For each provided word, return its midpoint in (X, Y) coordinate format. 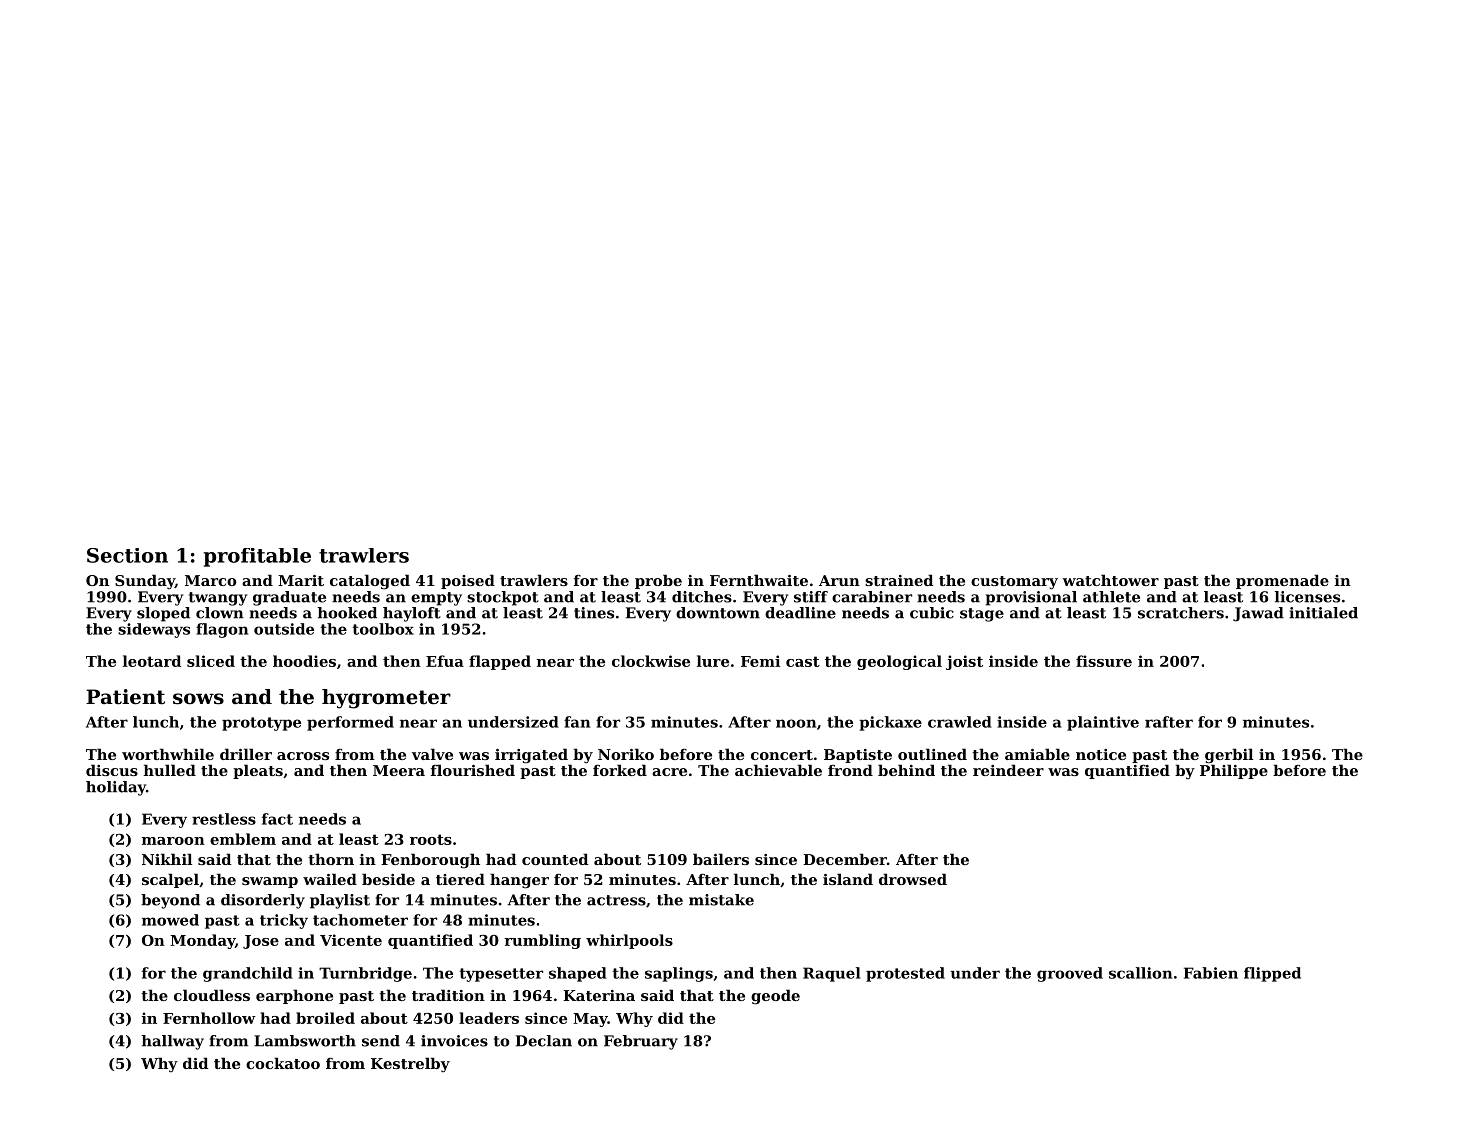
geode (775, 997)
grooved (1070, 974)
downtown (718, 613)
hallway (172, 1042)
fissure (1104, 661)
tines (594, 613)
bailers (721, 859)
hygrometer (386, 699)
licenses (1307, 597)
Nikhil (167, 859)
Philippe (1234, 771)
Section (127, 555)
